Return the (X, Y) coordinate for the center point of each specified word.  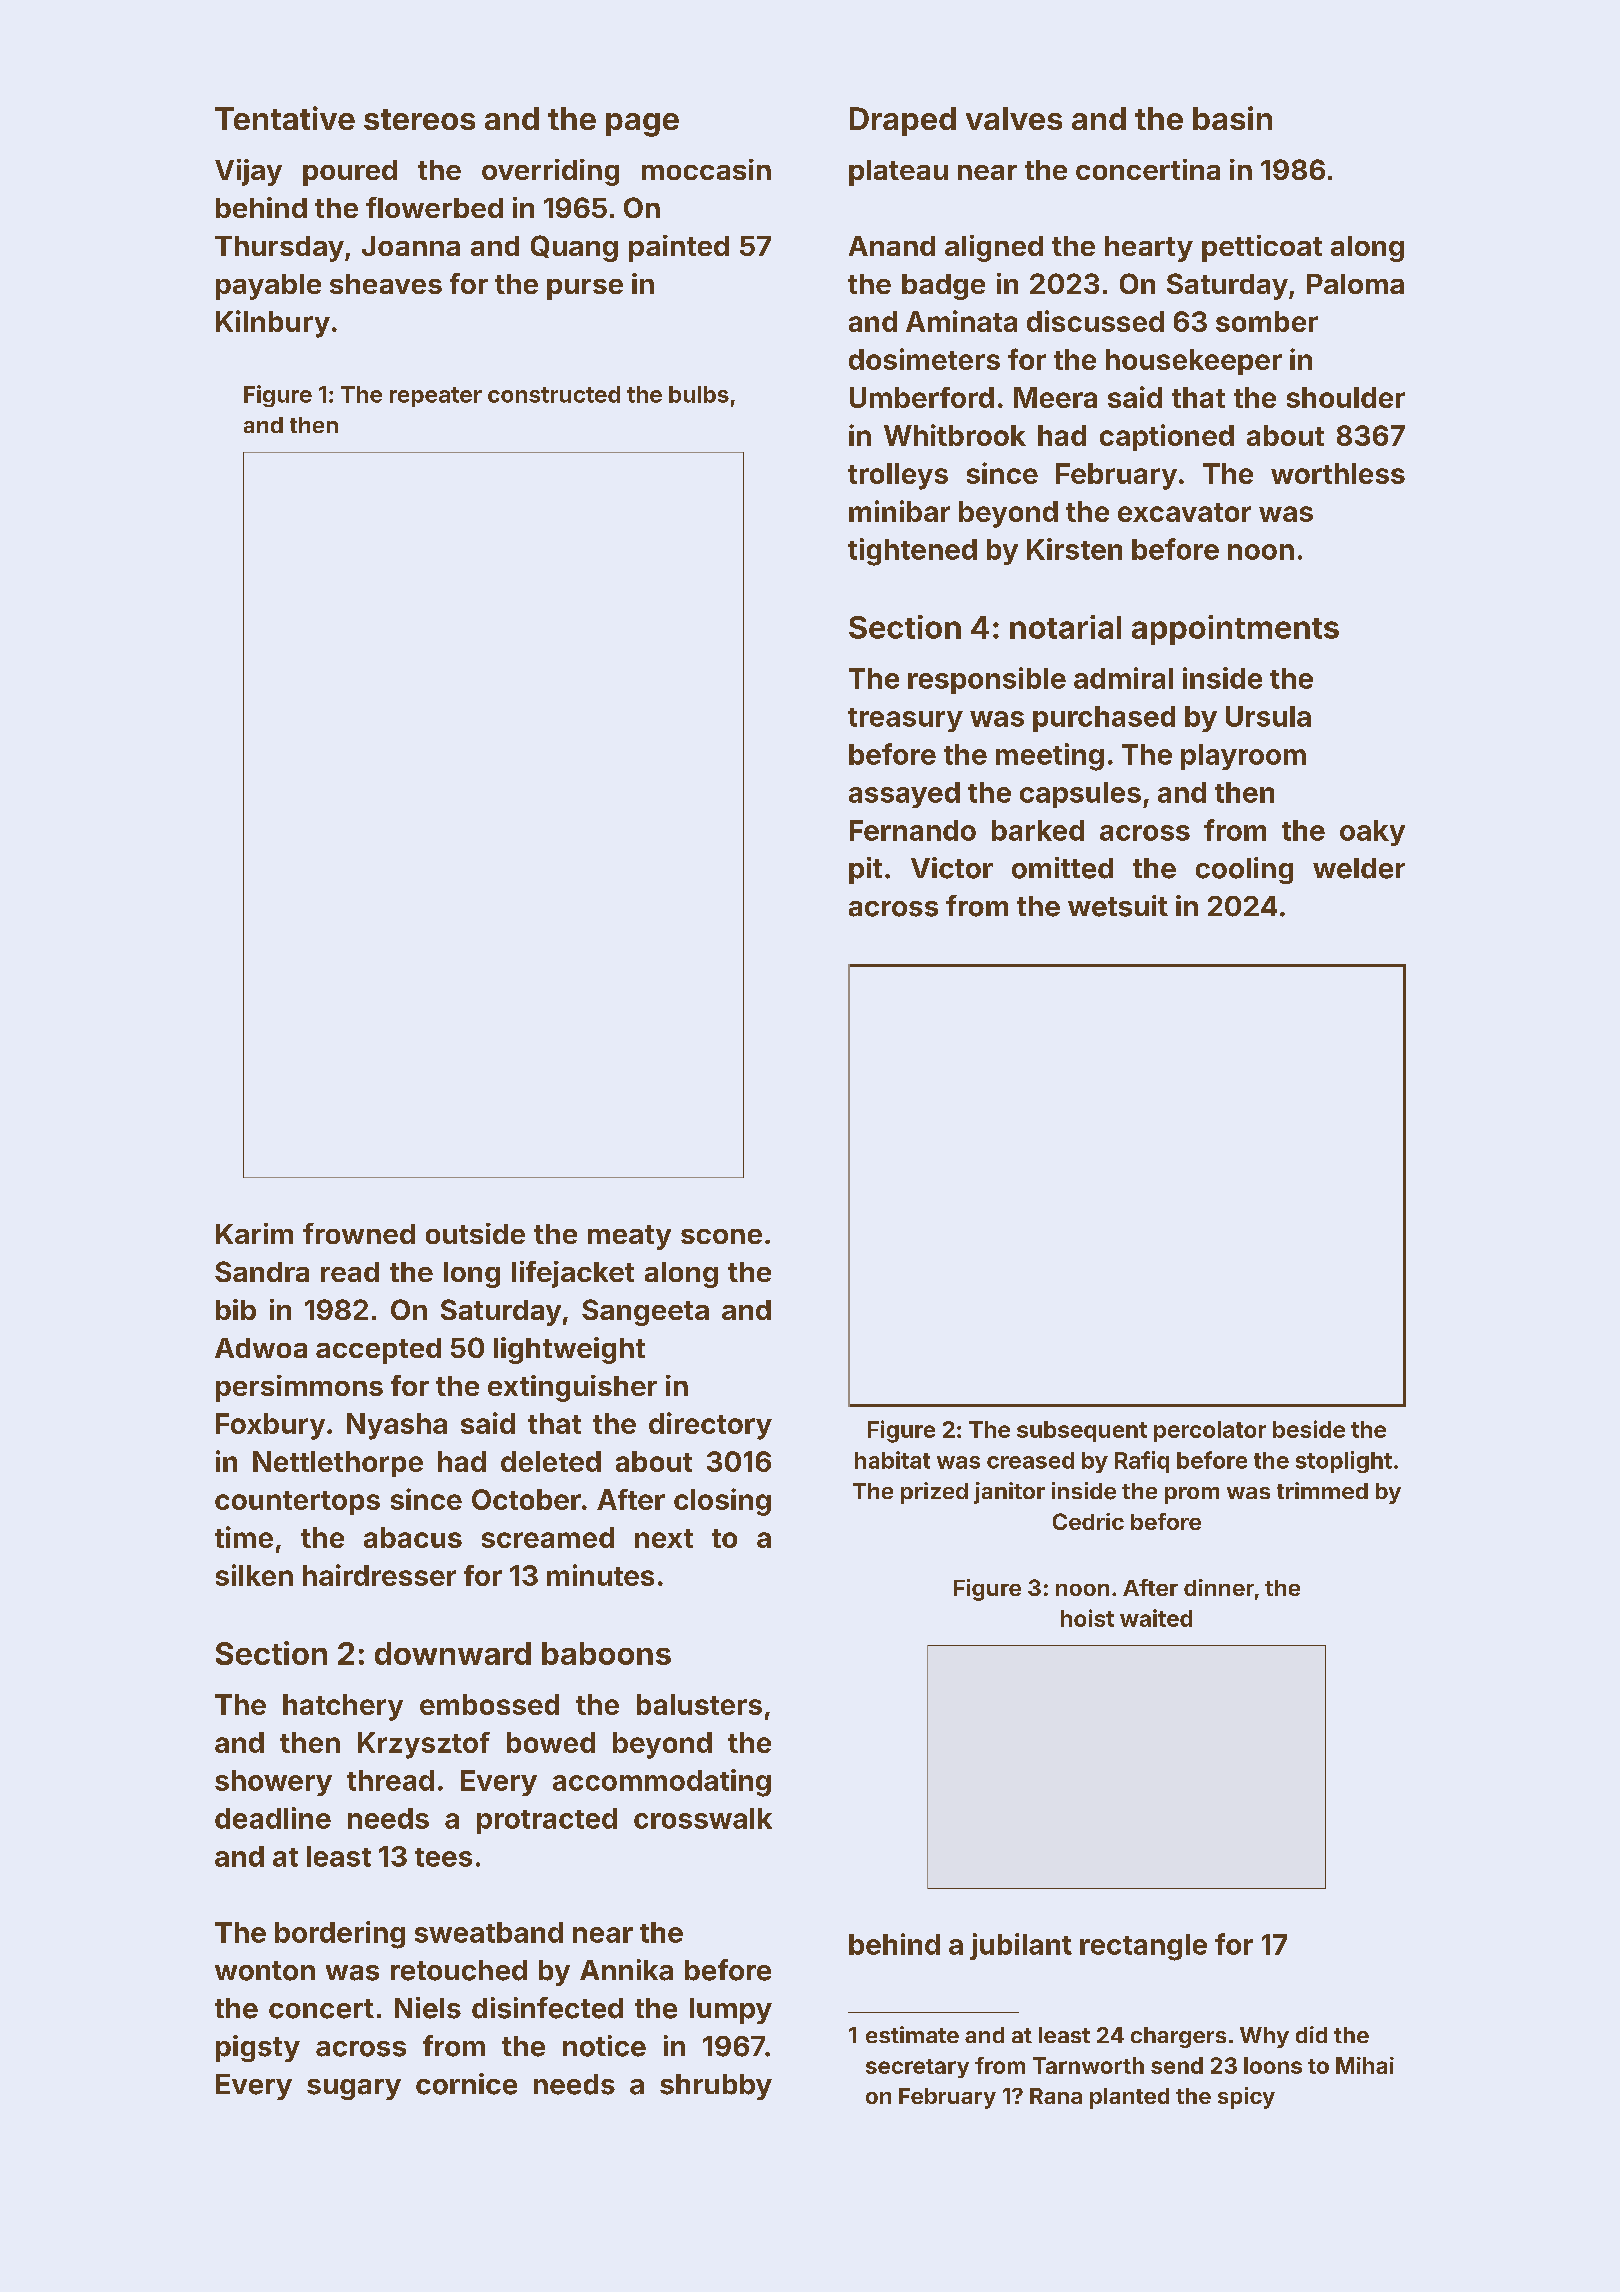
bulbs (699, 394)
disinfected (547, 2008)
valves (1014, 118)
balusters (699, 1704)
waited (1156, 1618)
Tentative (285, 118)
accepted (378, 1351)
